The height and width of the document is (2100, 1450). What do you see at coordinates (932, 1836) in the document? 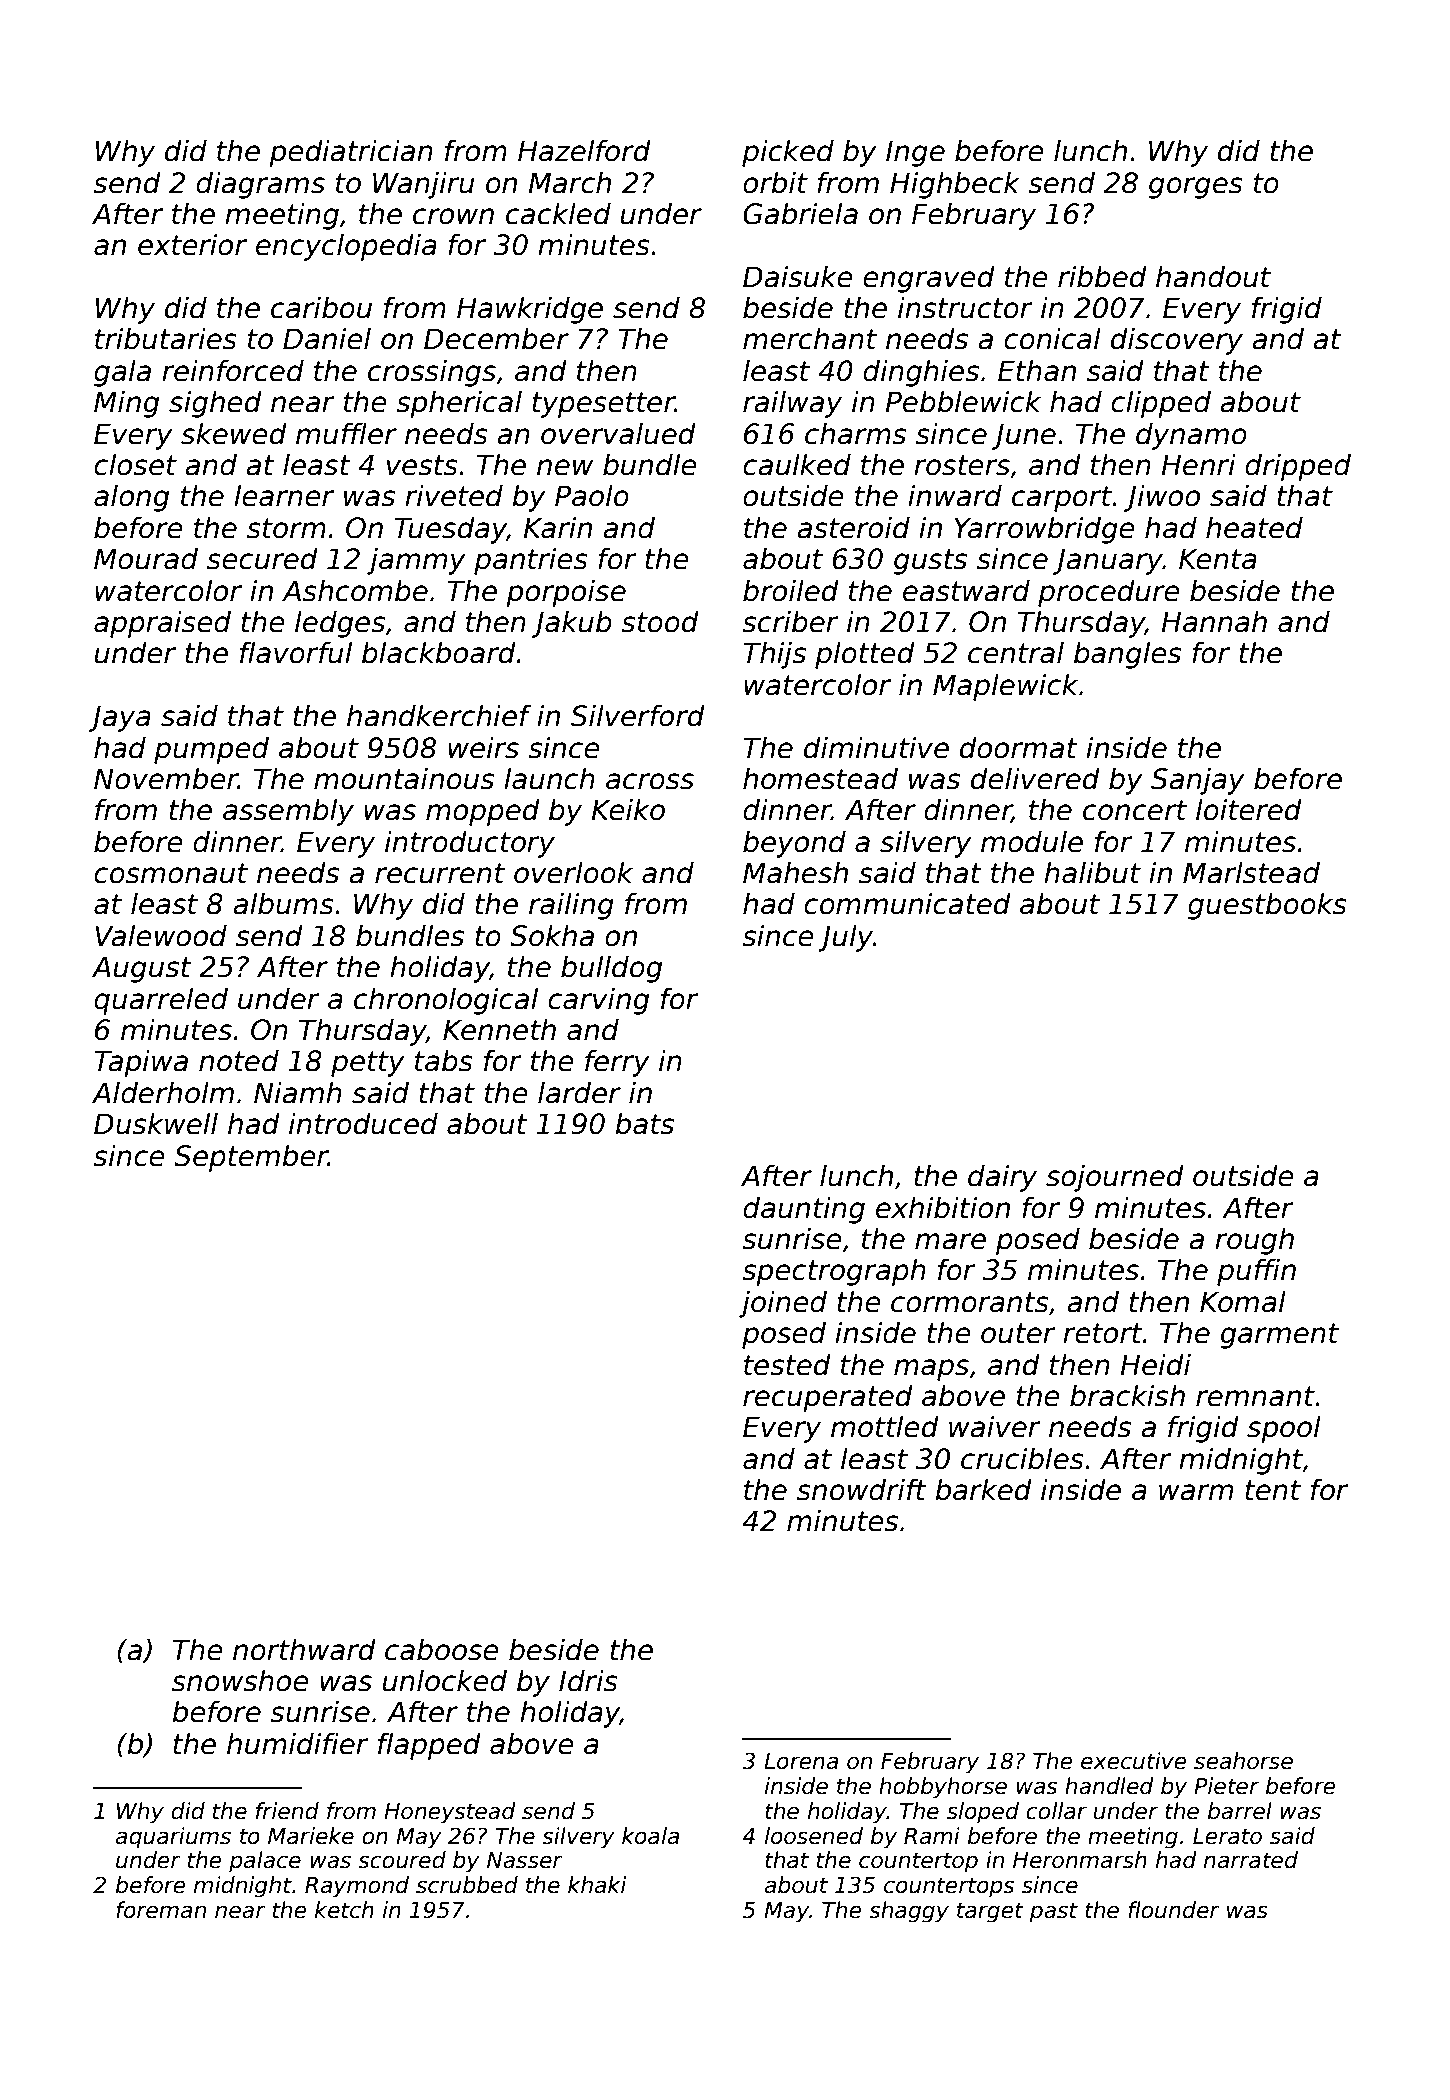
I see `Rami` at bounding box center [932, 1836].
